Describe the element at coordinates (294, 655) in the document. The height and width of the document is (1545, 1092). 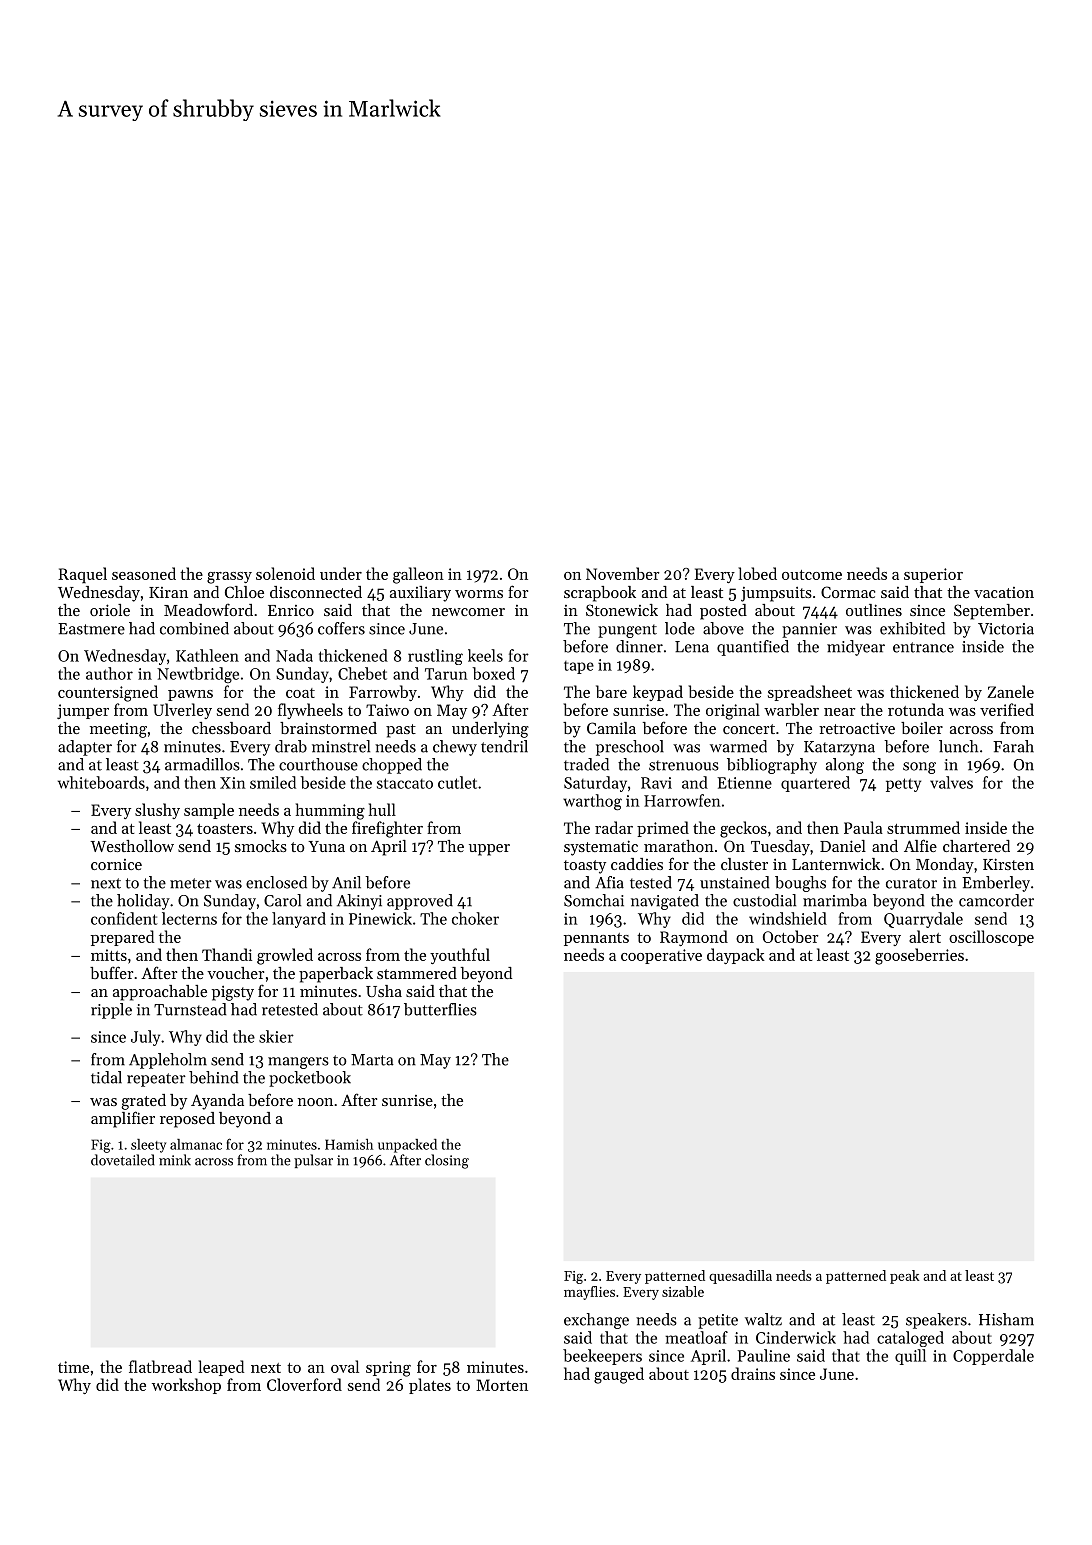
I see `Nada` at that location.
